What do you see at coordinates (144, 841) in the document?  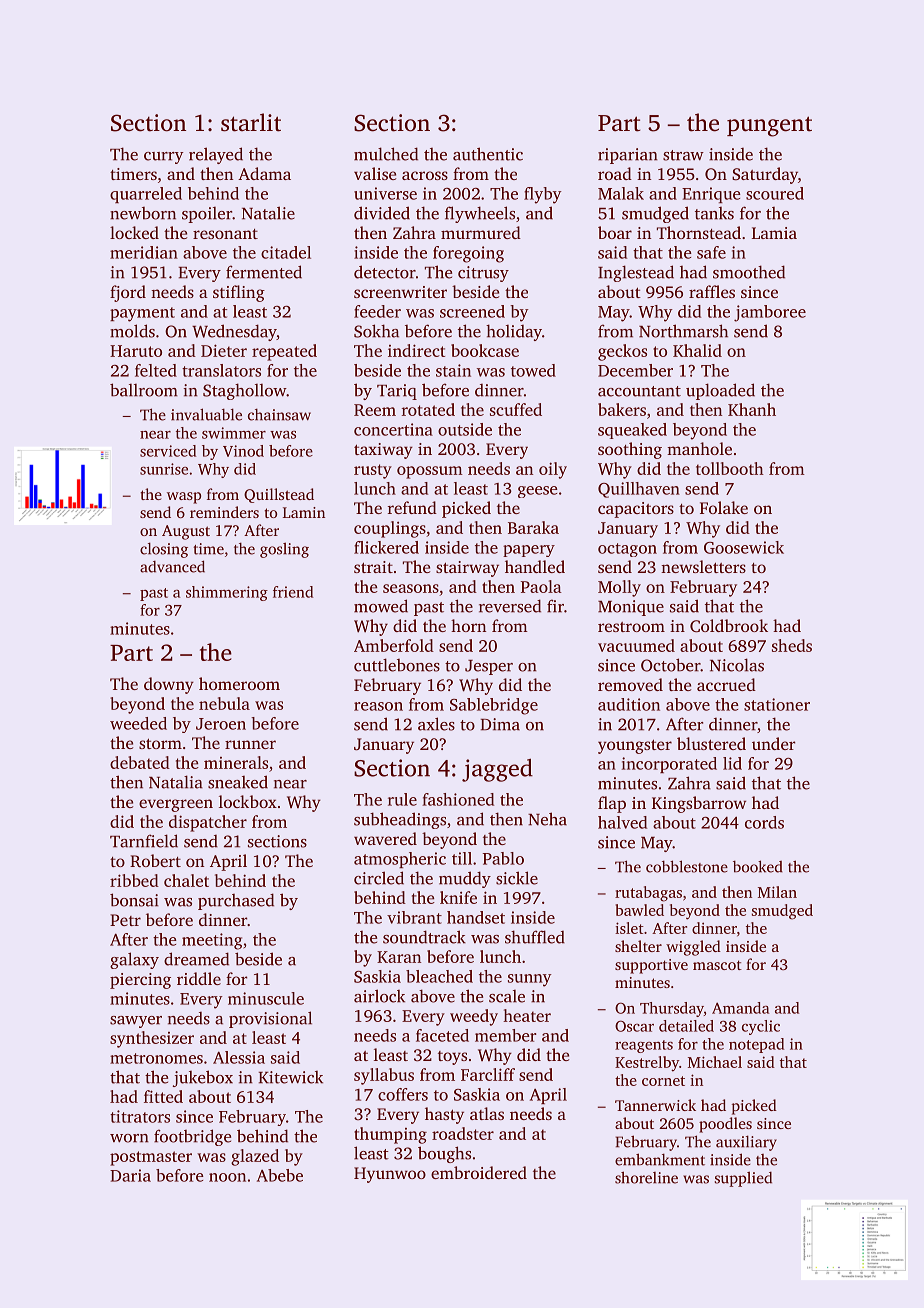 I see `Tarnfield` at bounding box center [144, 841].
